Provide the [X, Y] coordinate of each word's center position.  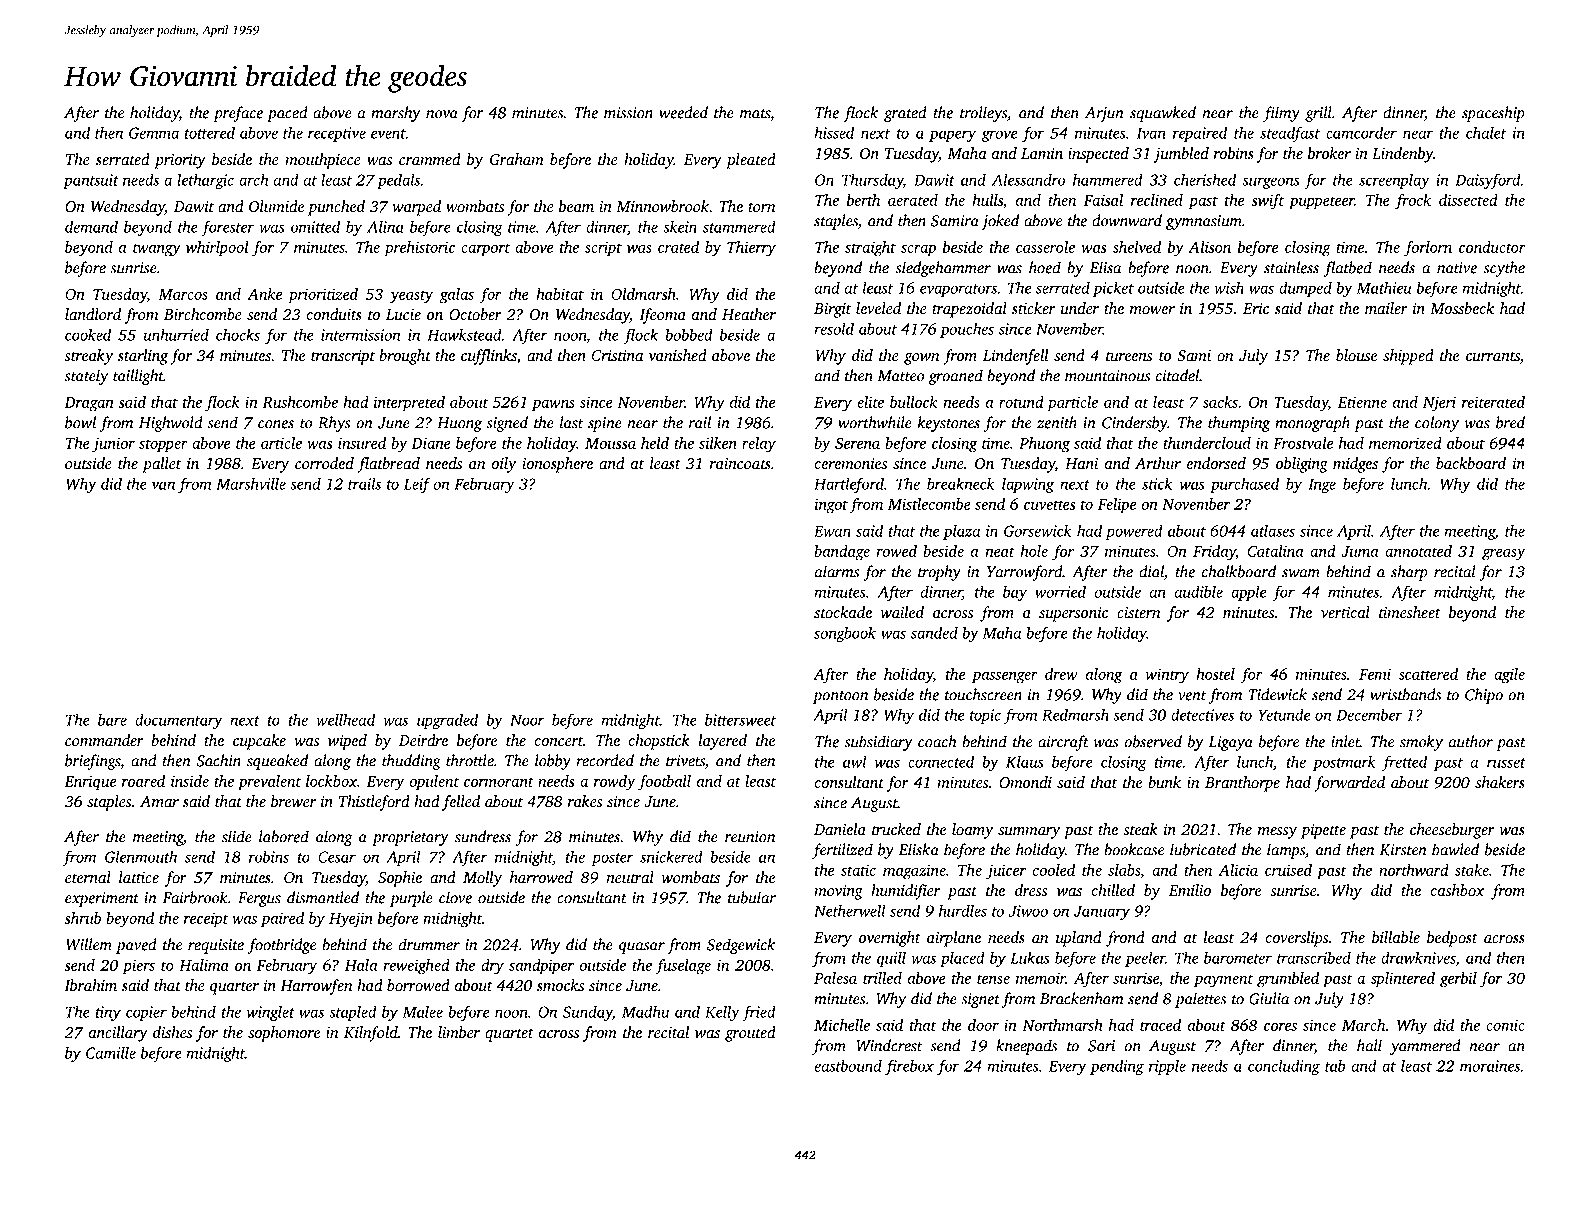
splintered [1403, 980]
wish [1229, 287]
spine [605, 424]
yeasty [411, 297]
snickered [671, 856]
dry [492, 967]
